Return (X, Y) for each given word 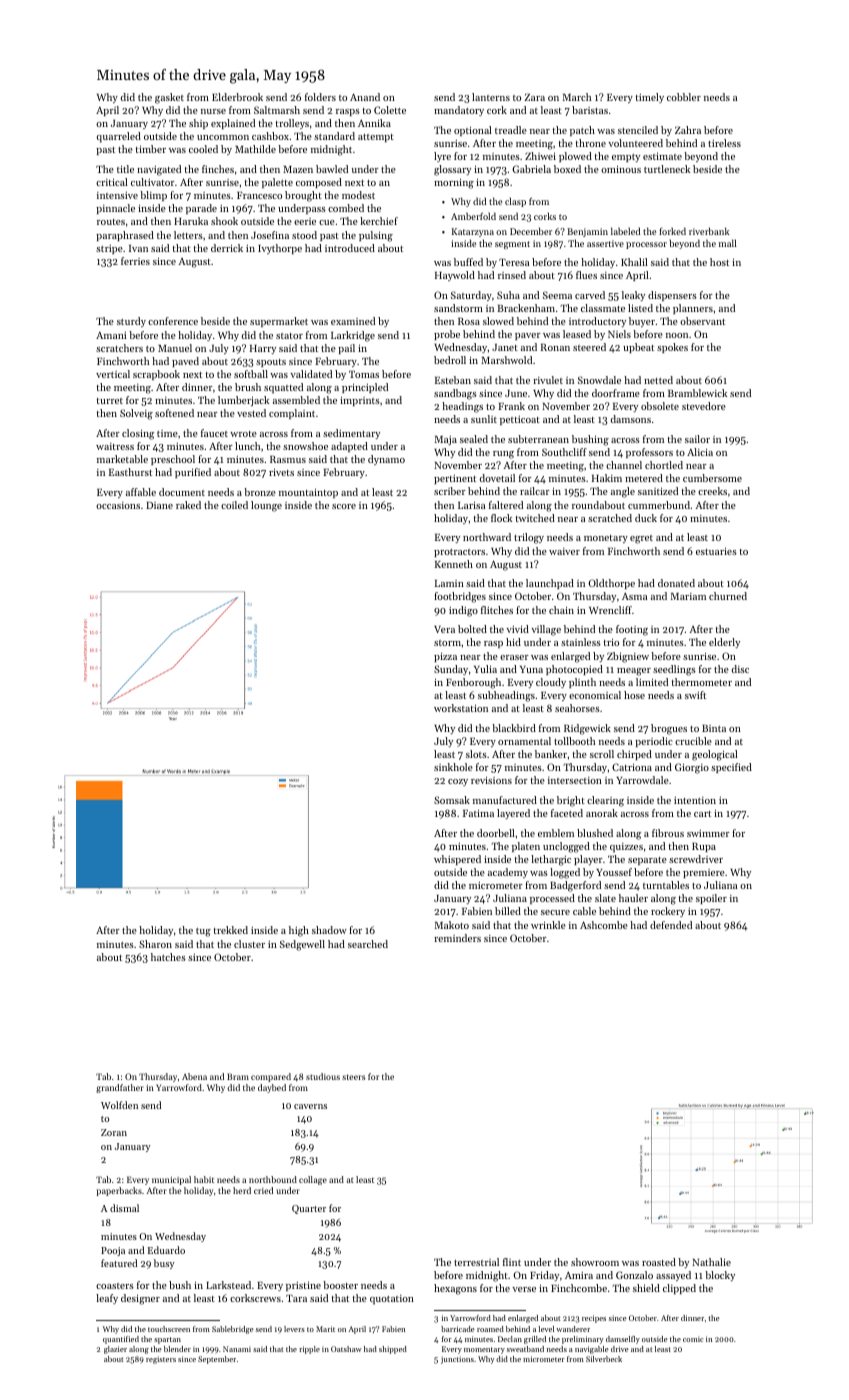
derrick (227, 248)
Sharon (155, 944)
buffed (468, 262)
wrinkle (548, 925)
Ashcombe (604, 925)
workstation (461, 708)
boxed (567, 169)
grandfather (120, 1088)
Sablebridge (233, 1330)
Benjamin (587, 232)
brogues (669, 729)
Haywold (455, 276)
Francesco (259, 195)
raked (188, 505)
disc (740, 669)
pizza (445, 657)
